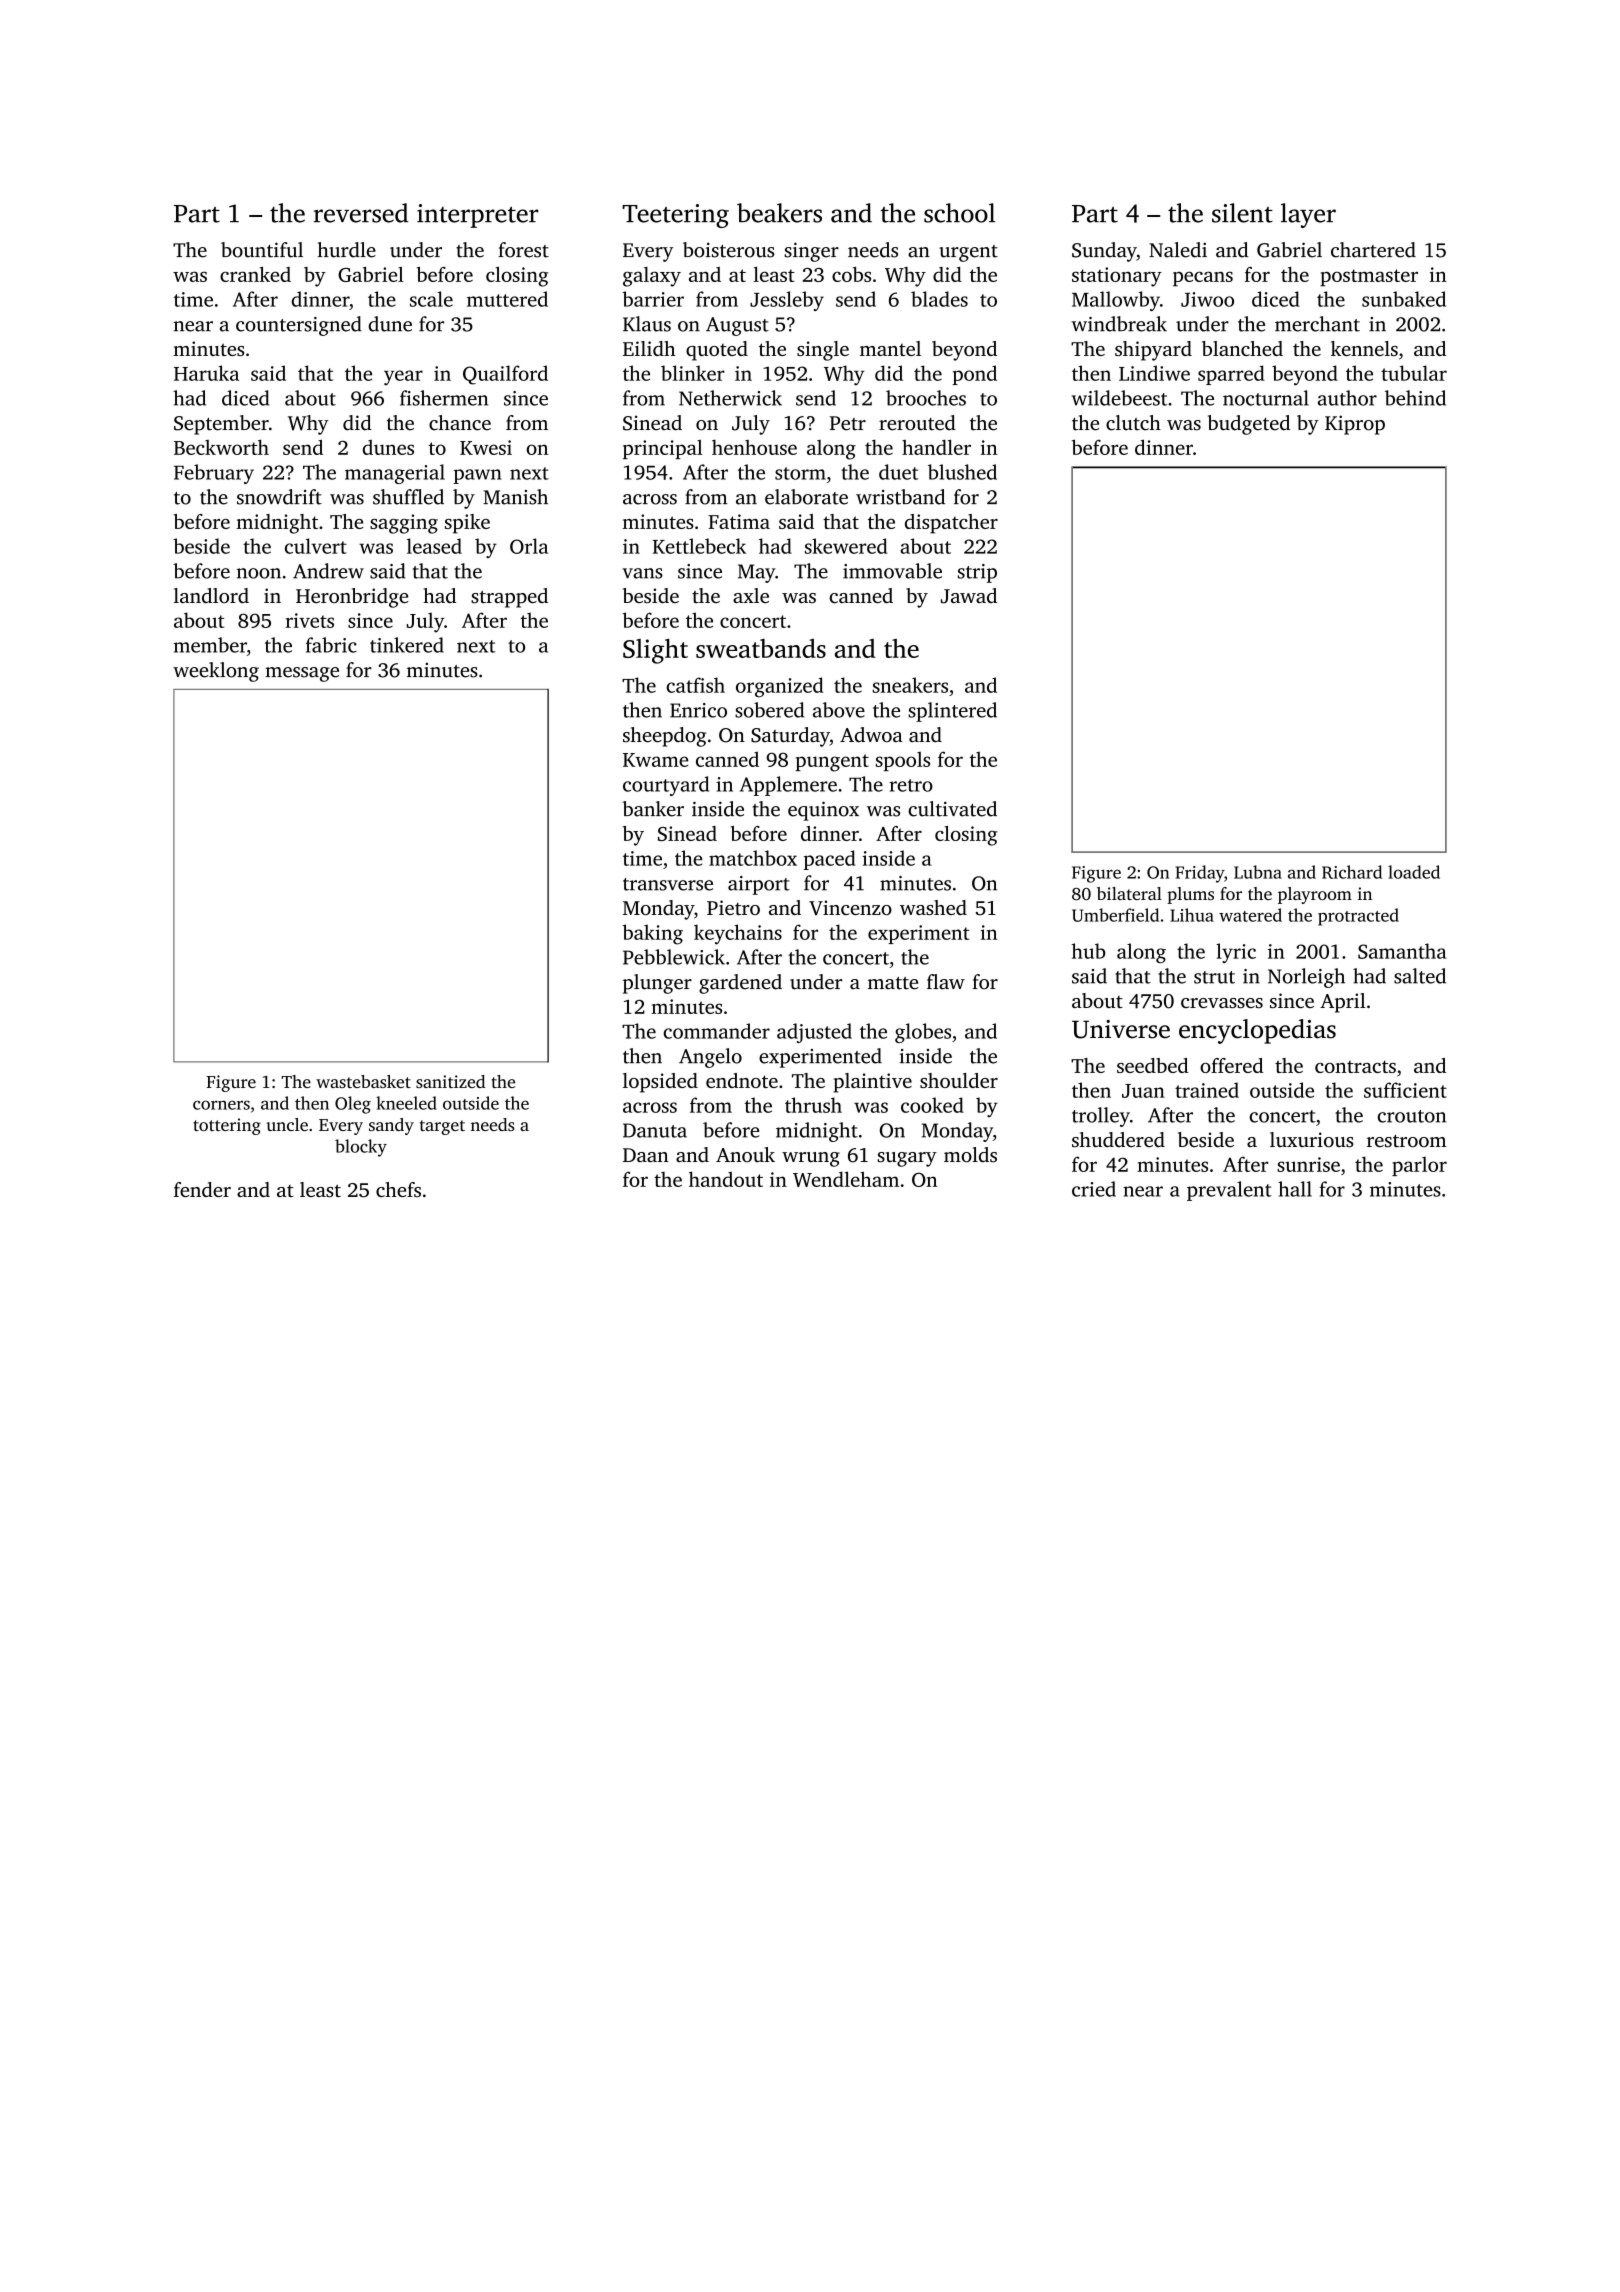  I want to click on Kiprop, so click(1355, 425).
